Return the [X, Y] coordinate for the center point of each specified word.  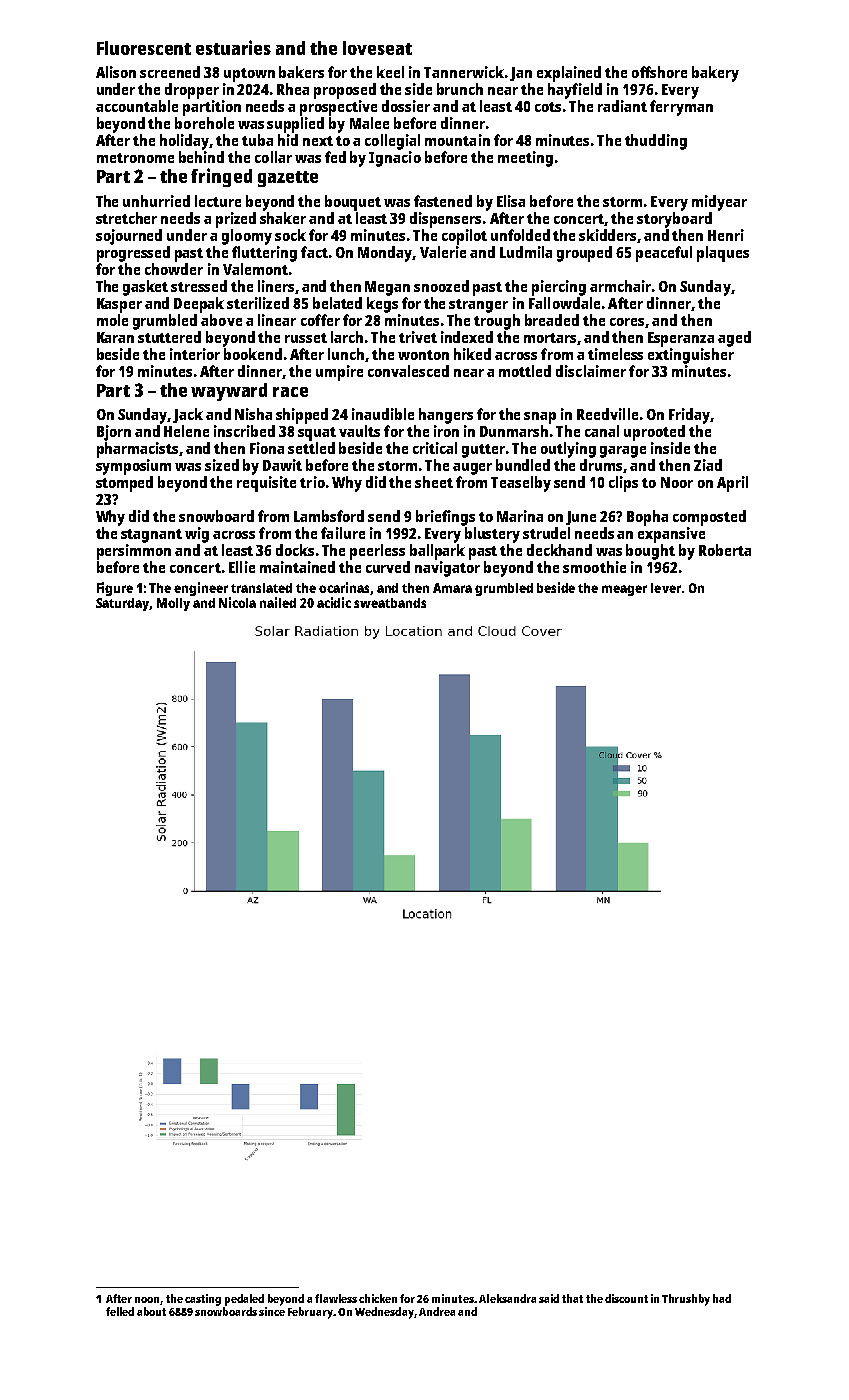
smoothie [594, 567]
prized [236, 220]
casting [203, 1300]
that [572, 1298]
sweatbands [390, 603]
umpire [339, 373]
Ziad [708, 465]
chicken [378, 1298]
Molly [173, 604]
